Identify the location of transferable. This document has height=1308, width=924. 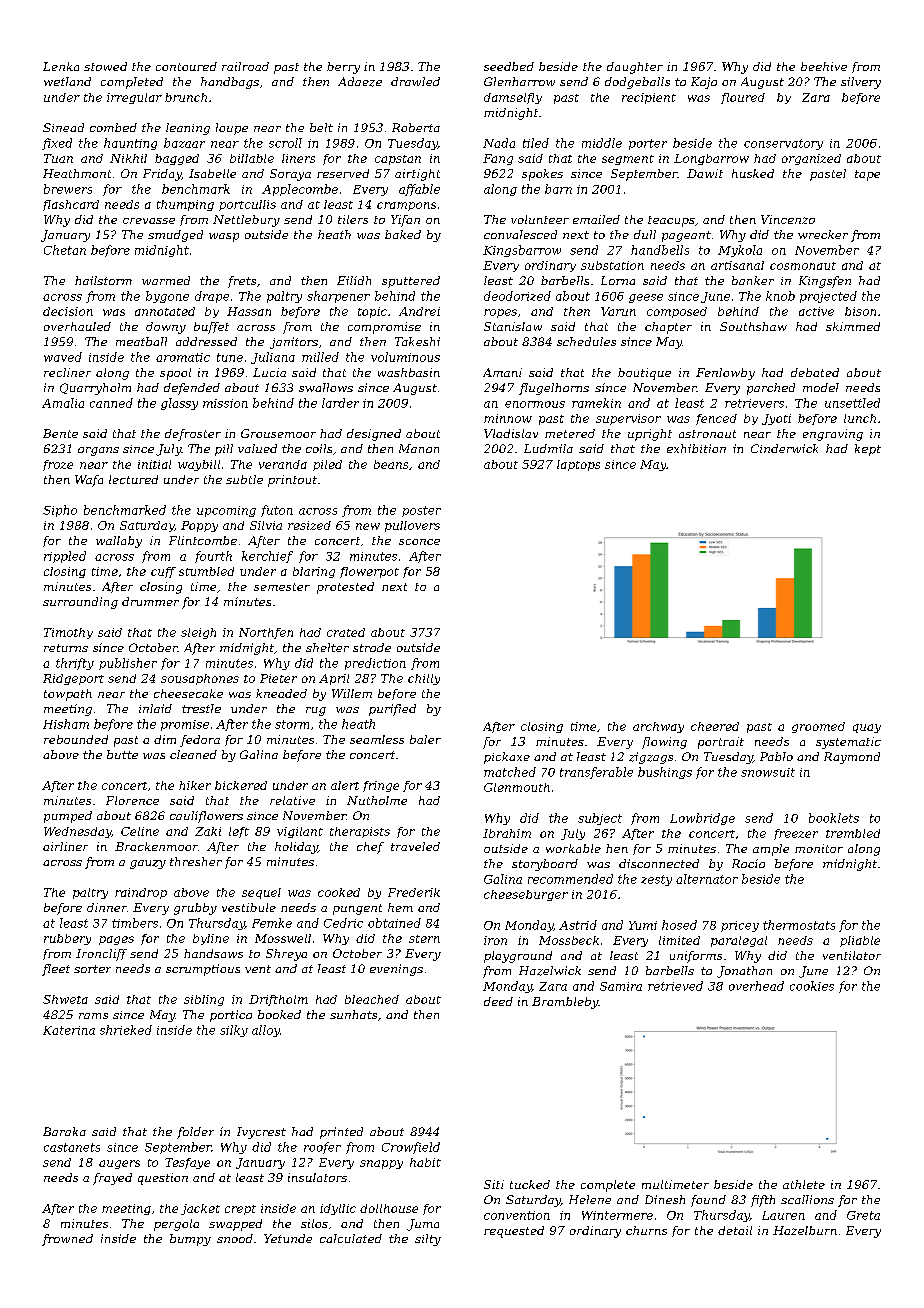
(596, 773).
